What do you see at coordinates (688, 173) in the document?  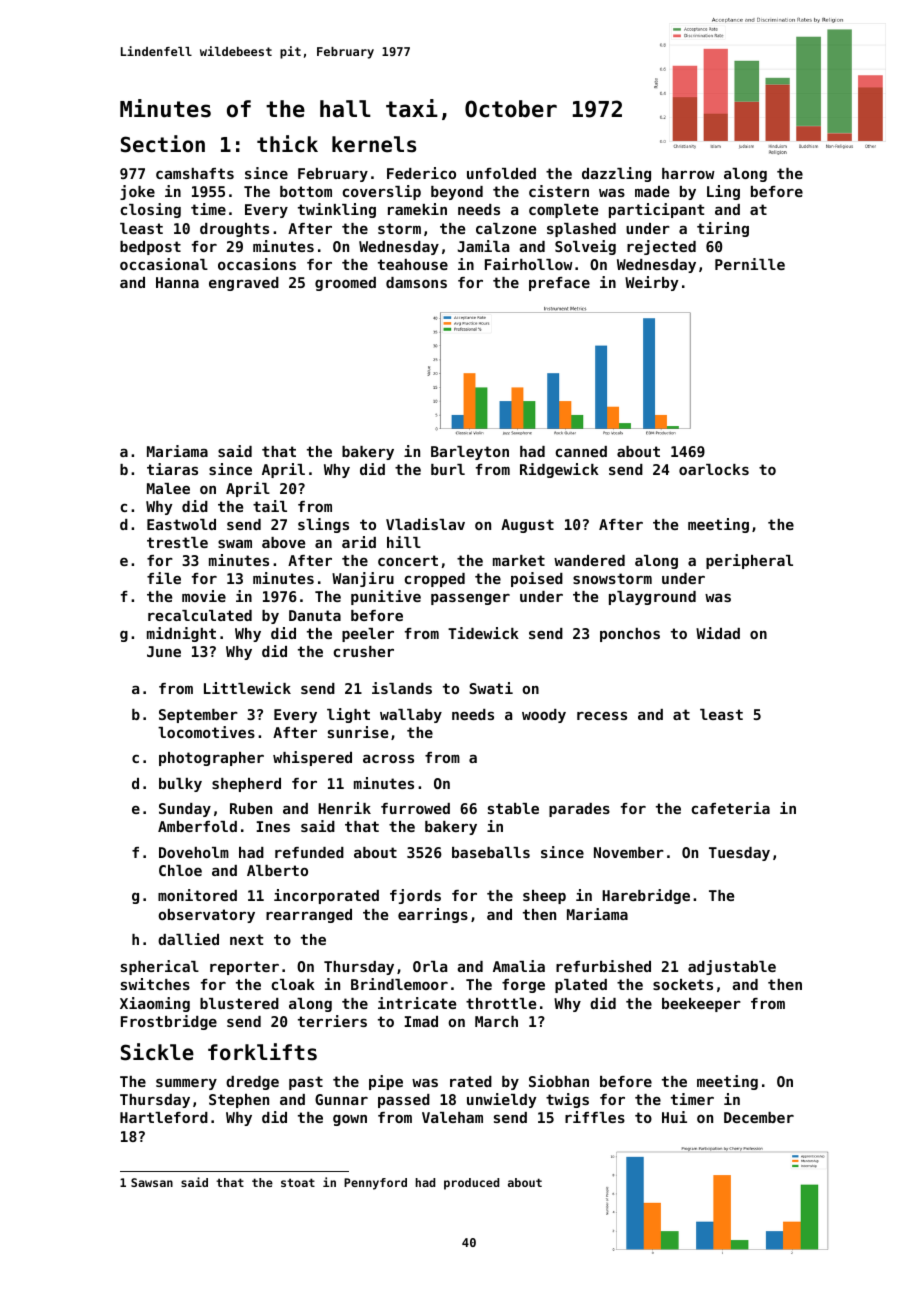 I see `harrow` at bounding box center [688, 173].
